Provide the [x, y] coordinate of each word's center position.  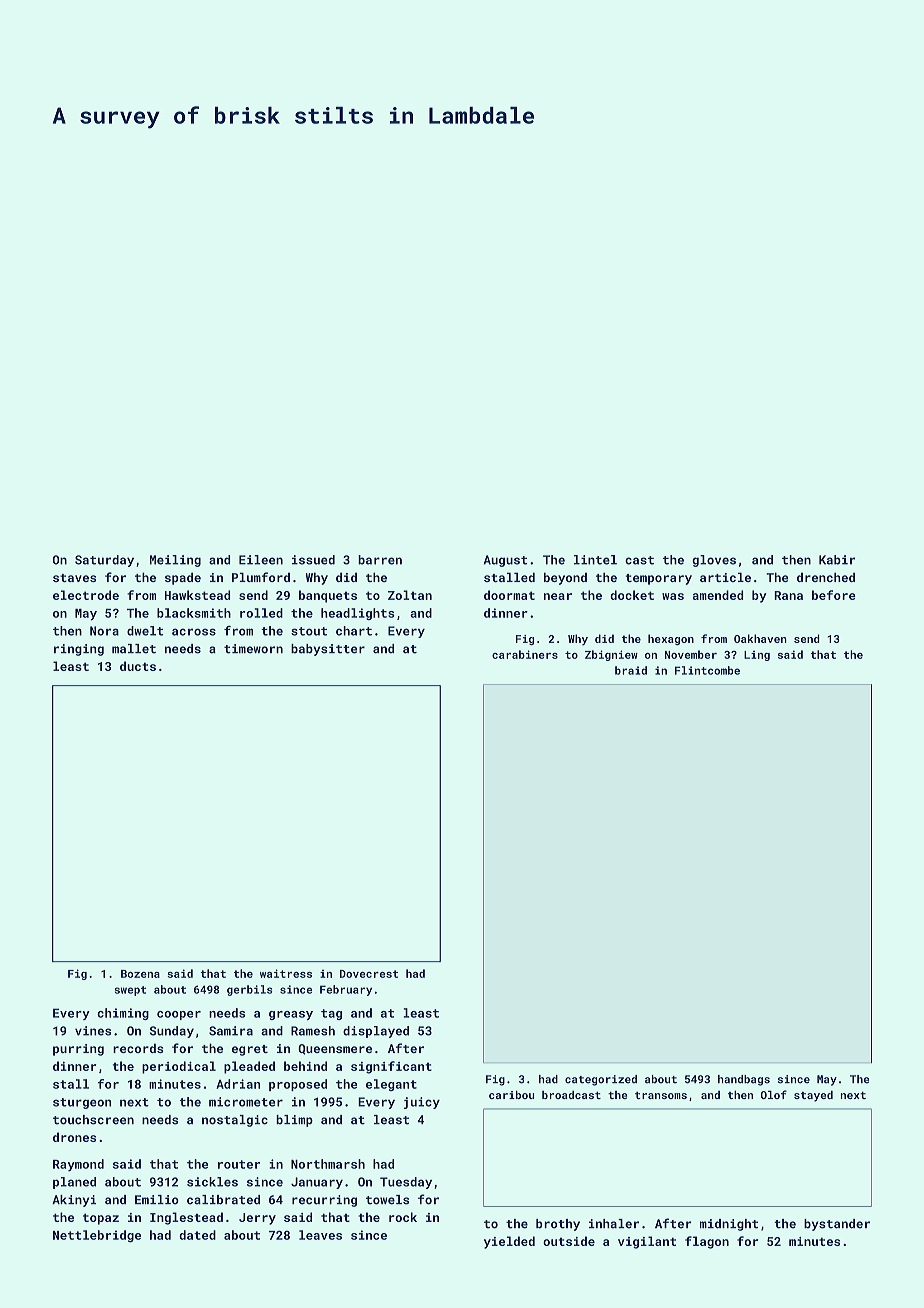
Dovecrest [369, 974]
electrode [86, 595]
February [346, 990]
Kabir [837, 560]
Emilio [157, 1200]
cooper [179, 1015]
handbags [744, 1080]
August [505, 561]
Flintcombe [707, 670]
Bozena [140, 974]
